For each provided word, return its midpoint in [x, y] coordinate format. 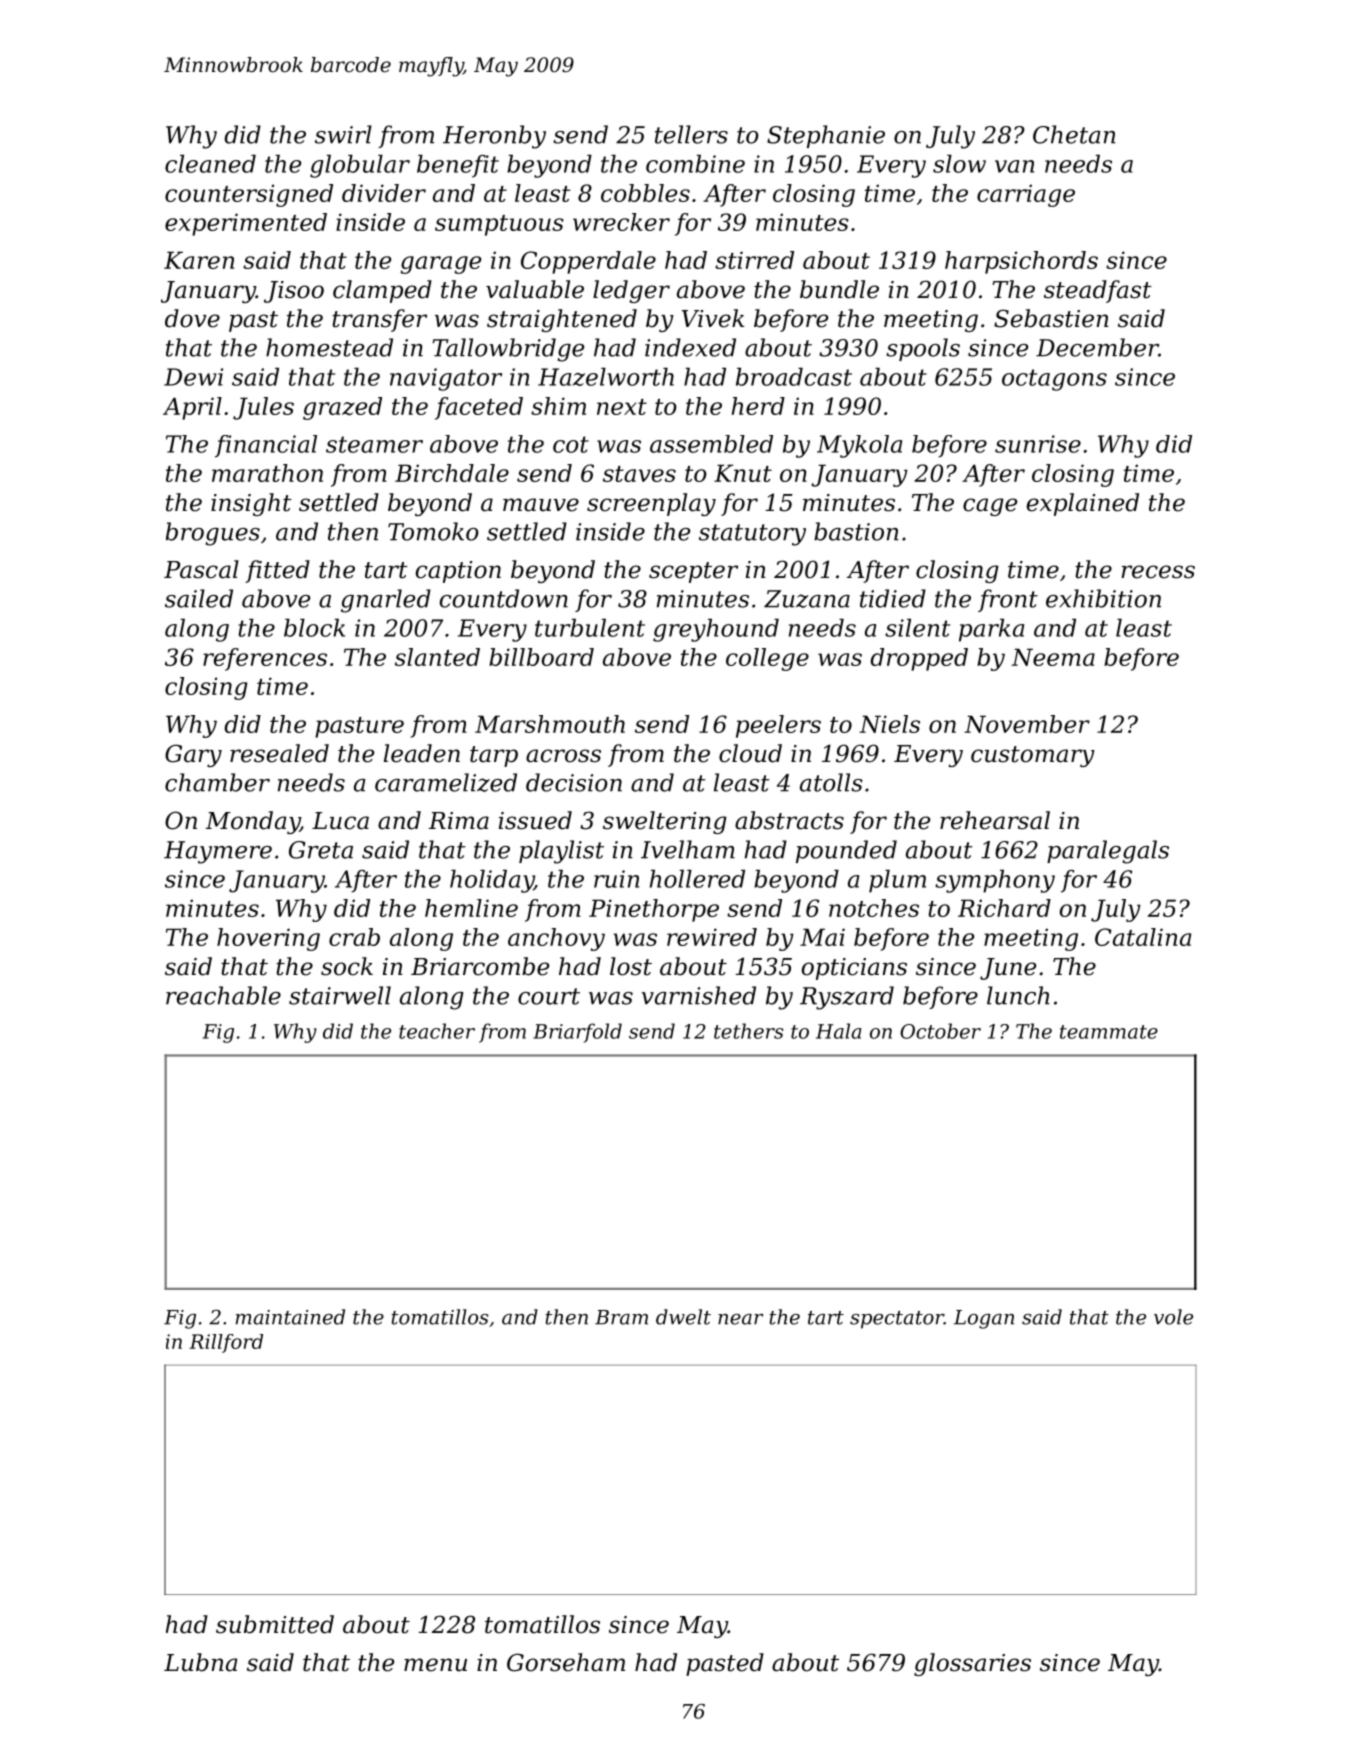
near [740, 1319]
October [940, 1031]
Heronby [494, 137]
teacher [437, 1031]
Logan [984, 1319]
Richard [1004, 908]
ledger [631, 291]
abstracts [789, 820]
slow [959, 164]
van [1014, 166]
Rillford [226, 1343]
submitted [275, 1624]
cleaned [210, 164]
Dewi [193, 377]
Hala [838, 1031]
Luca [340, 821]
